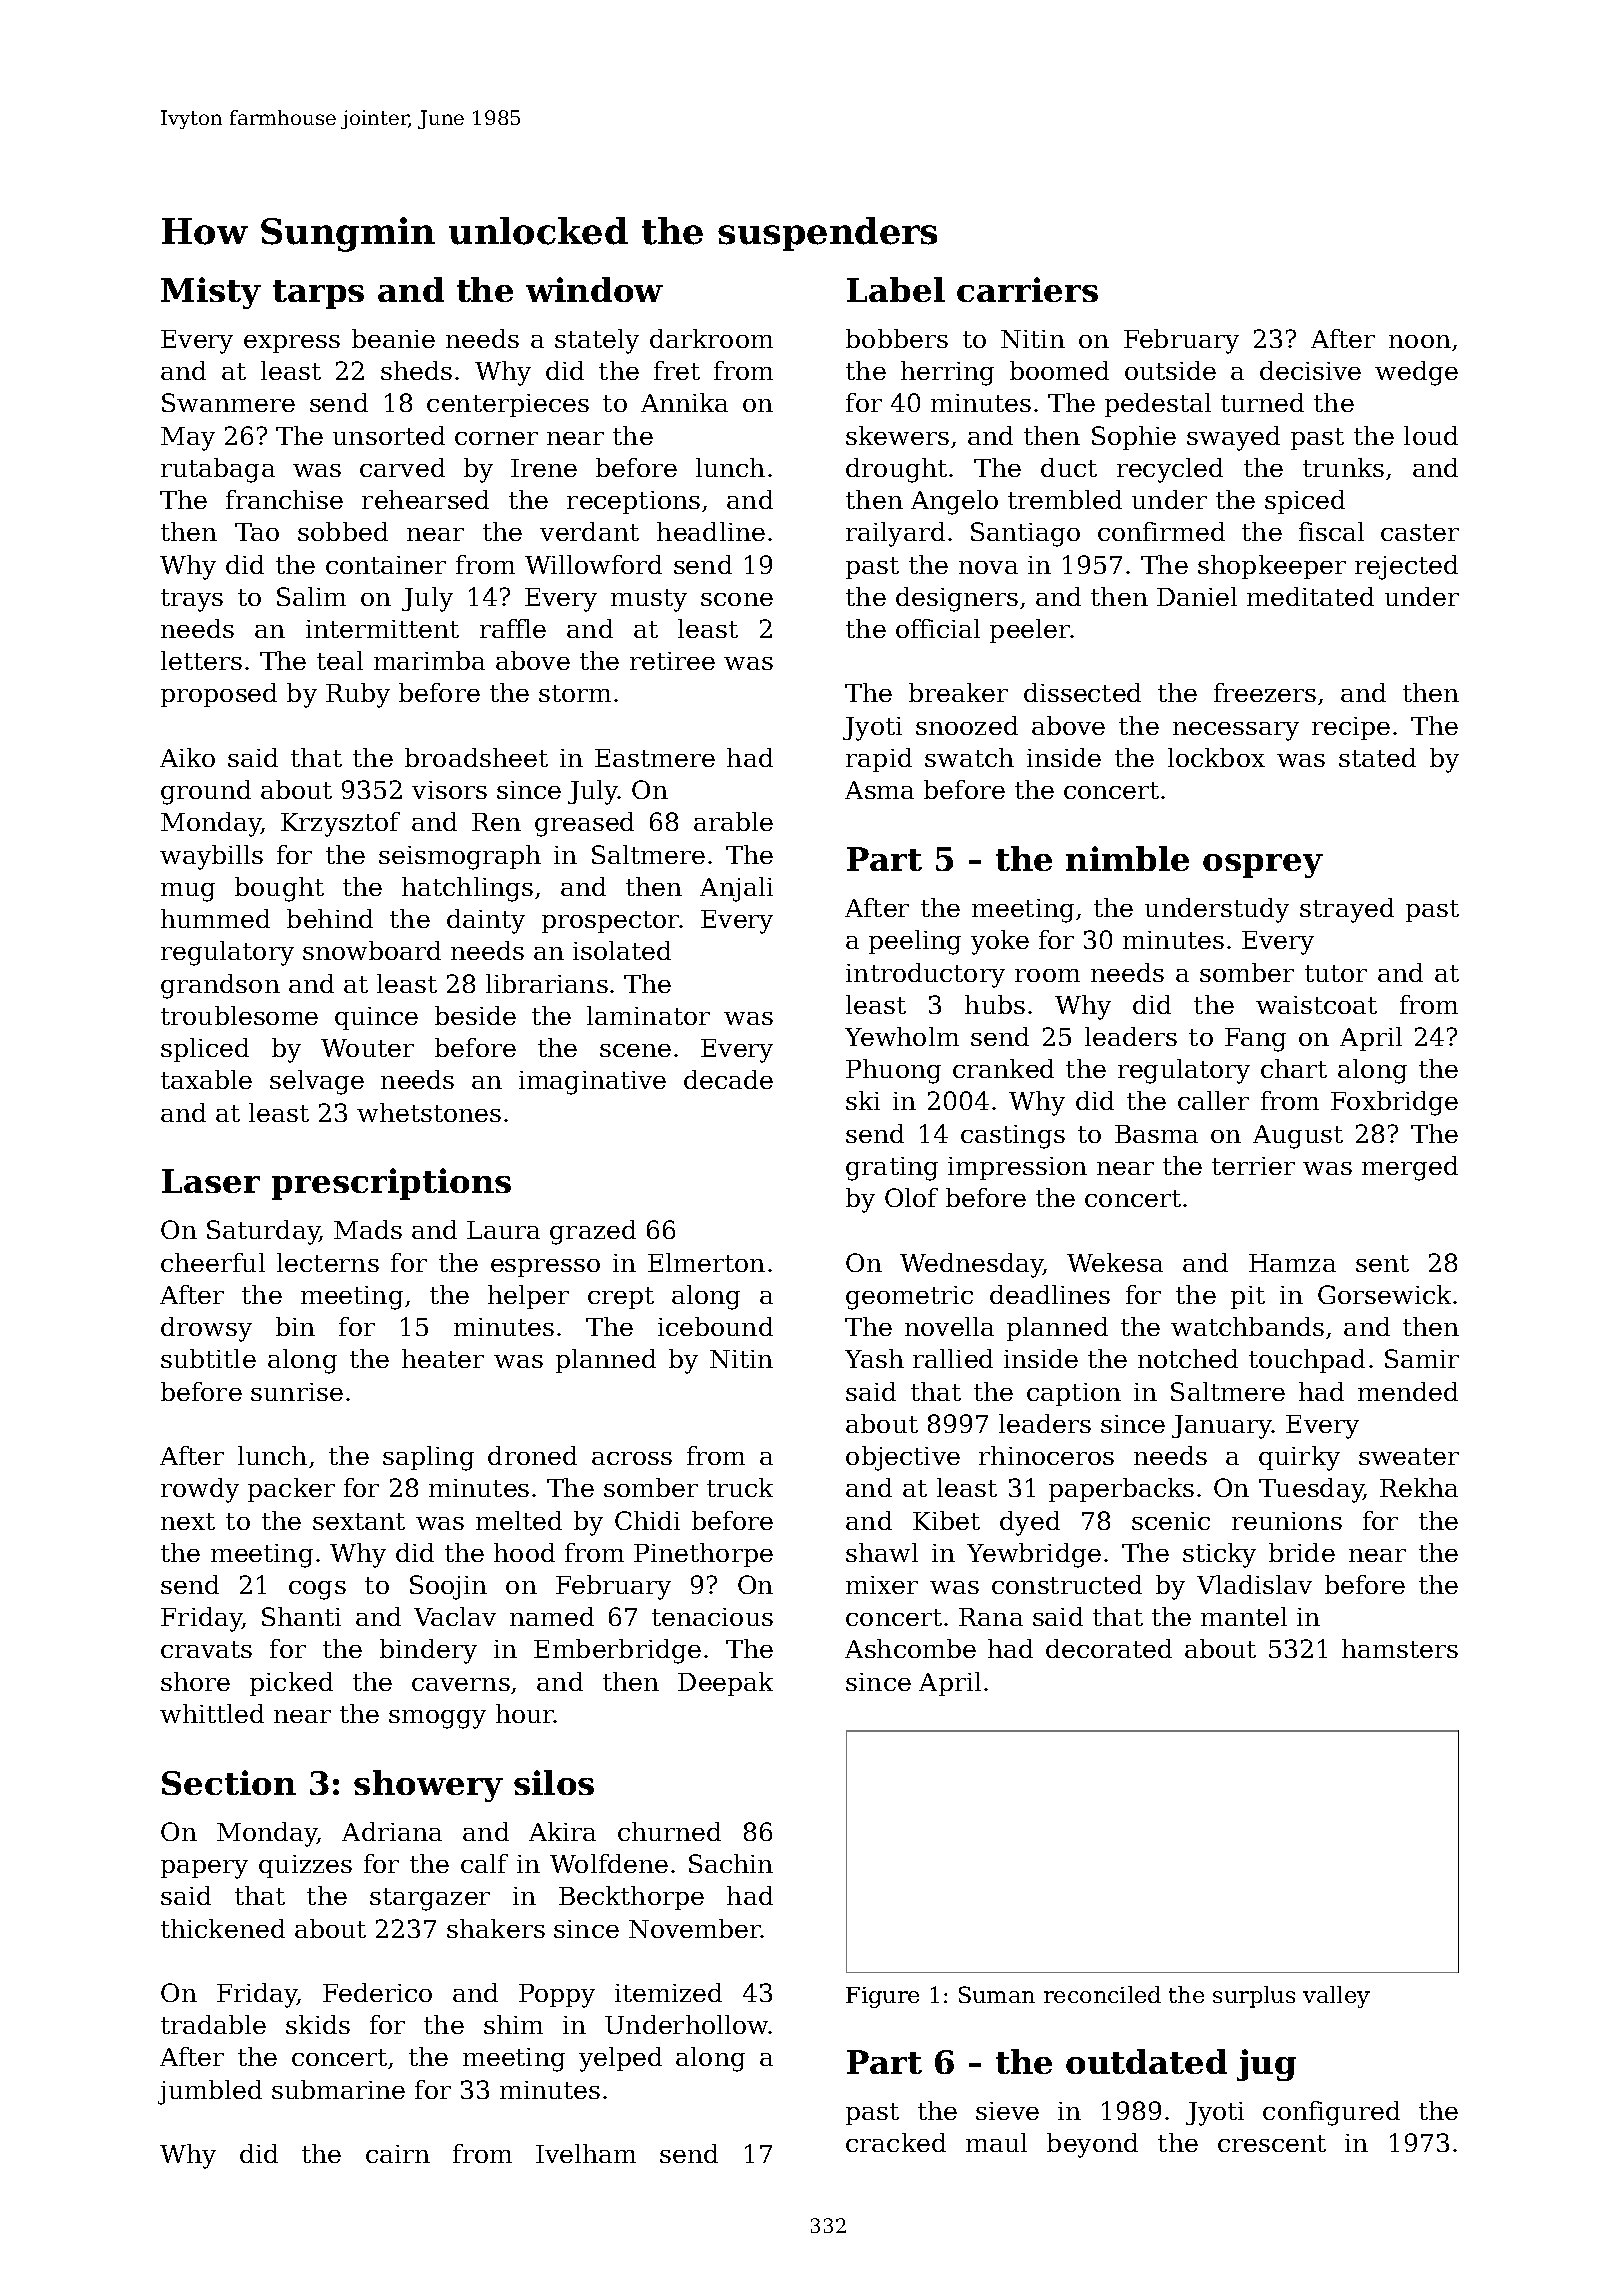  I want to click on thickened, so click(223, 1928).
